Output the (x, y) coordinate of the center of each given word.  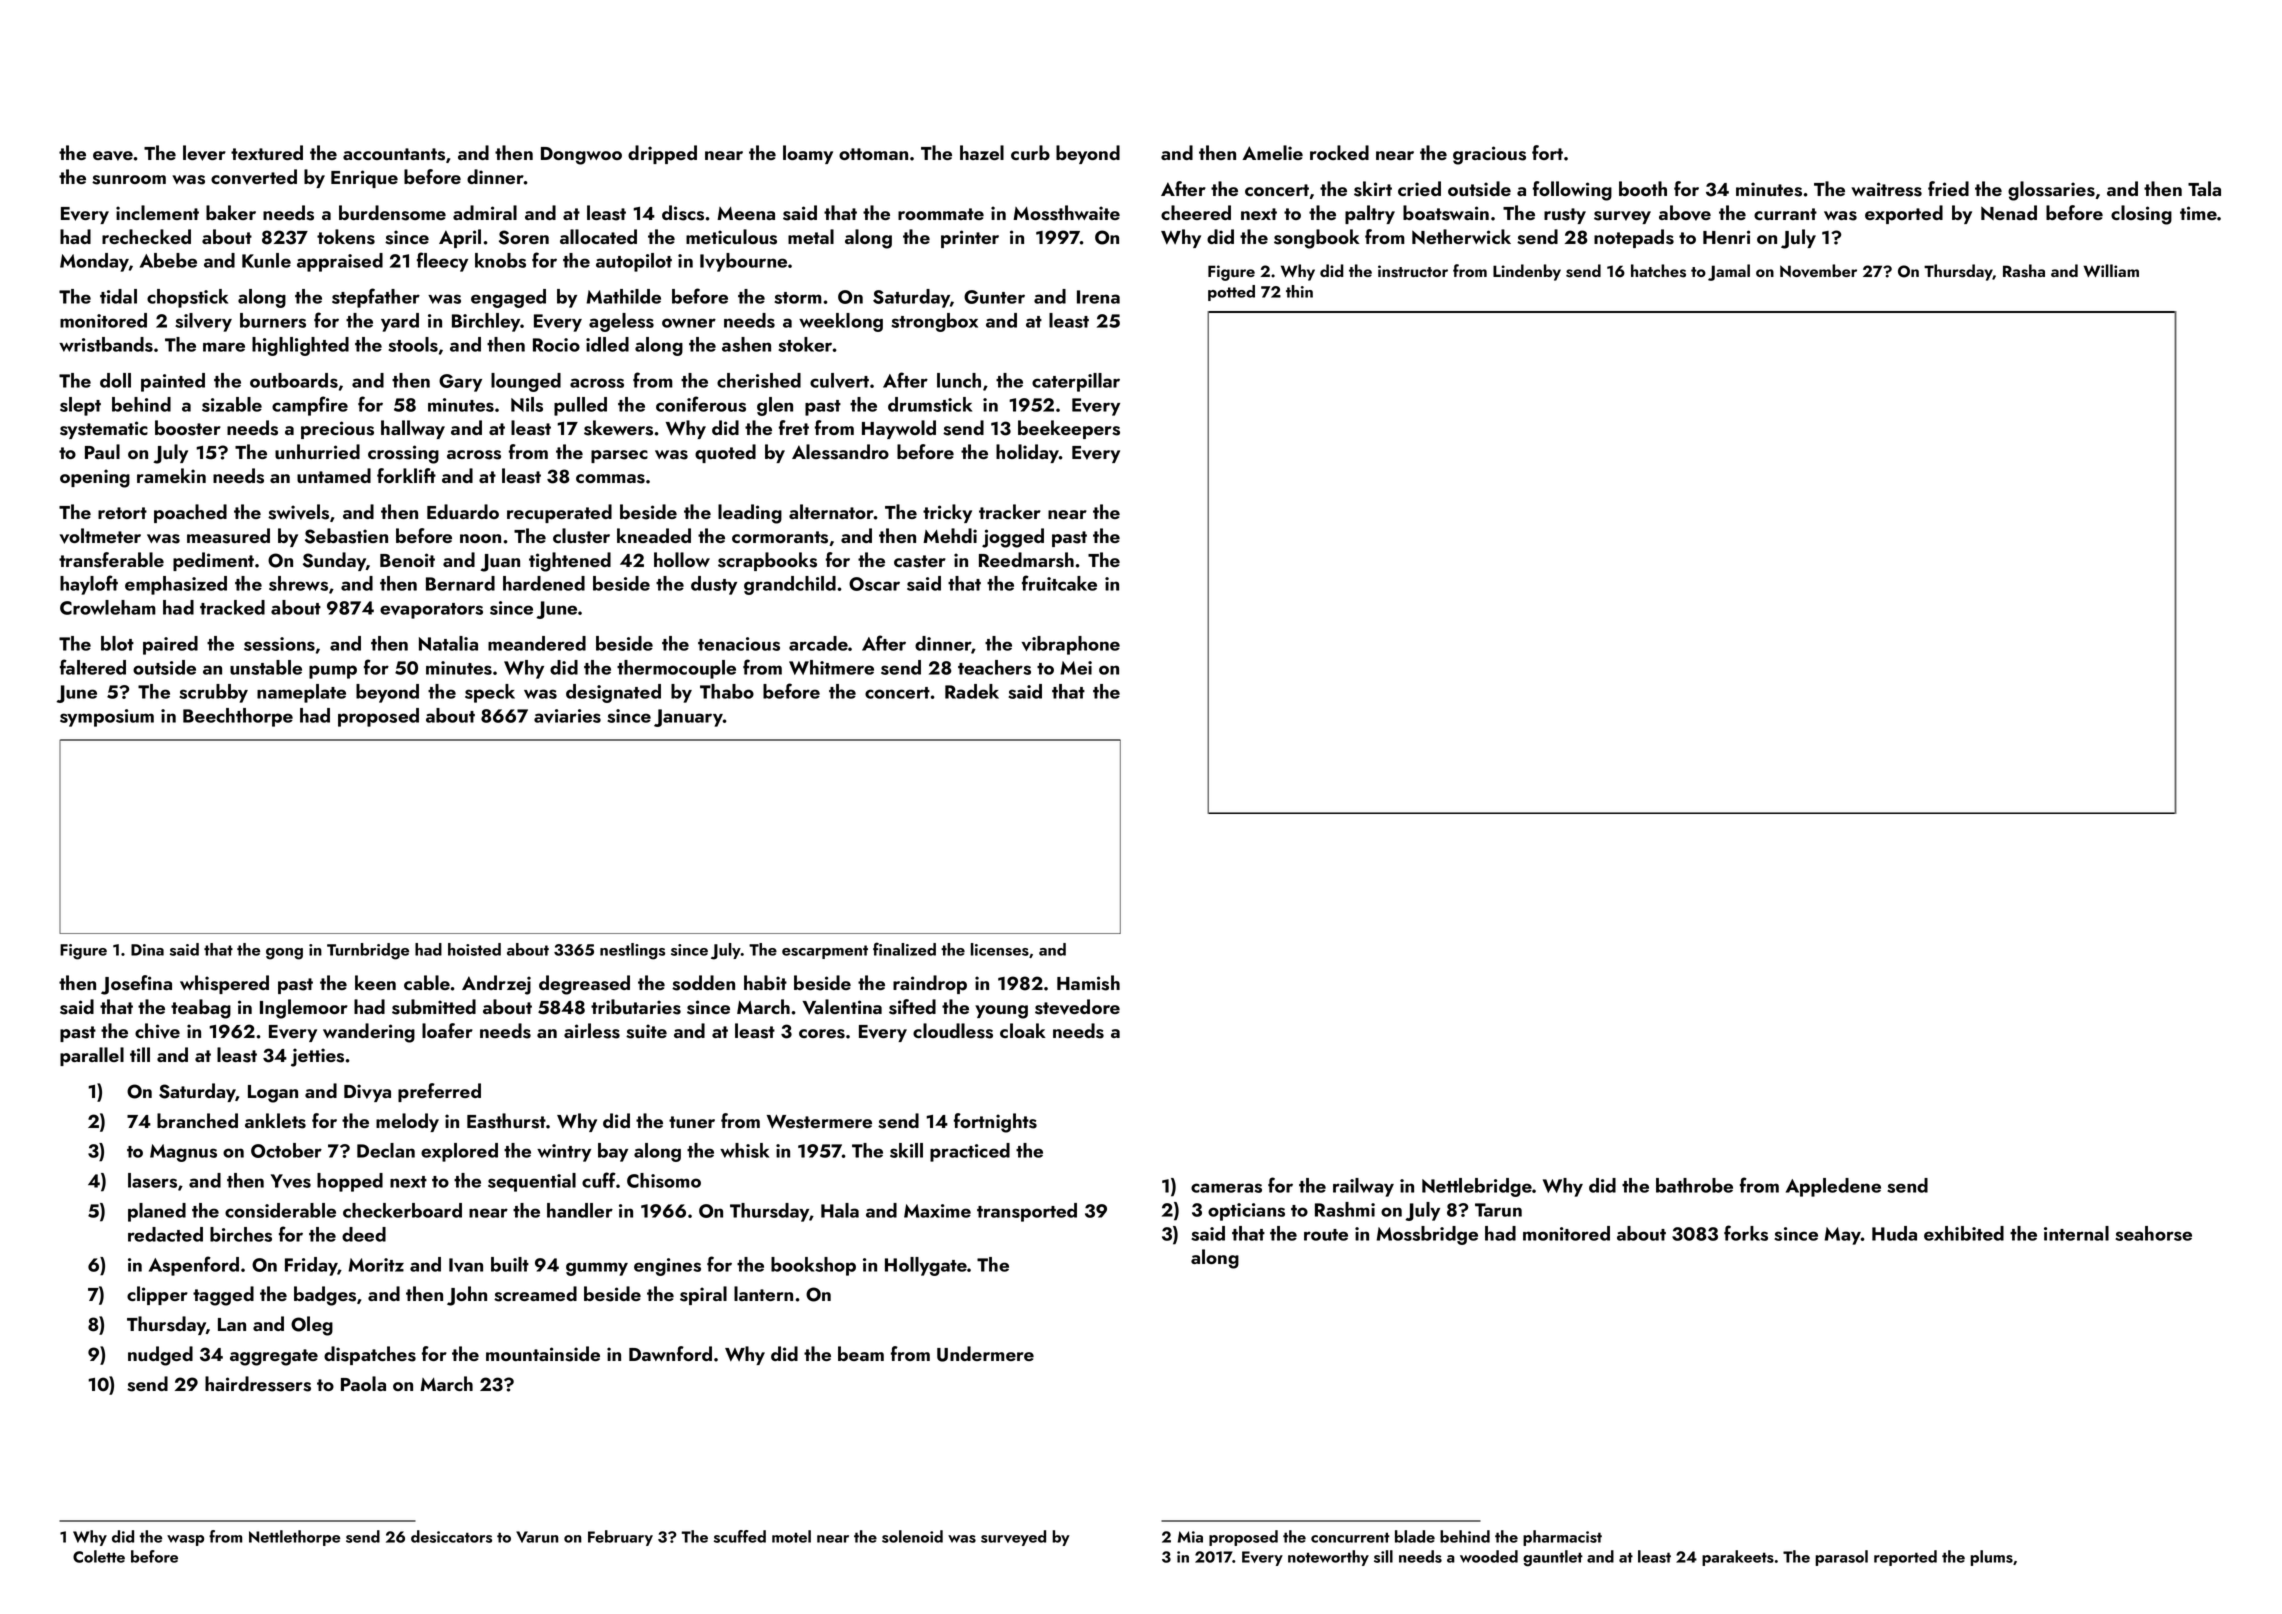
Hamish (1088, 983)
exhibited (1964, 1233)
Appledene (1833, 1187)
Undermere (985, 1354)
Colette (99, 1556)
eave (113, 156)
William (2111, 270)
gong (284, 954)
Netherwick (1461, 236)
